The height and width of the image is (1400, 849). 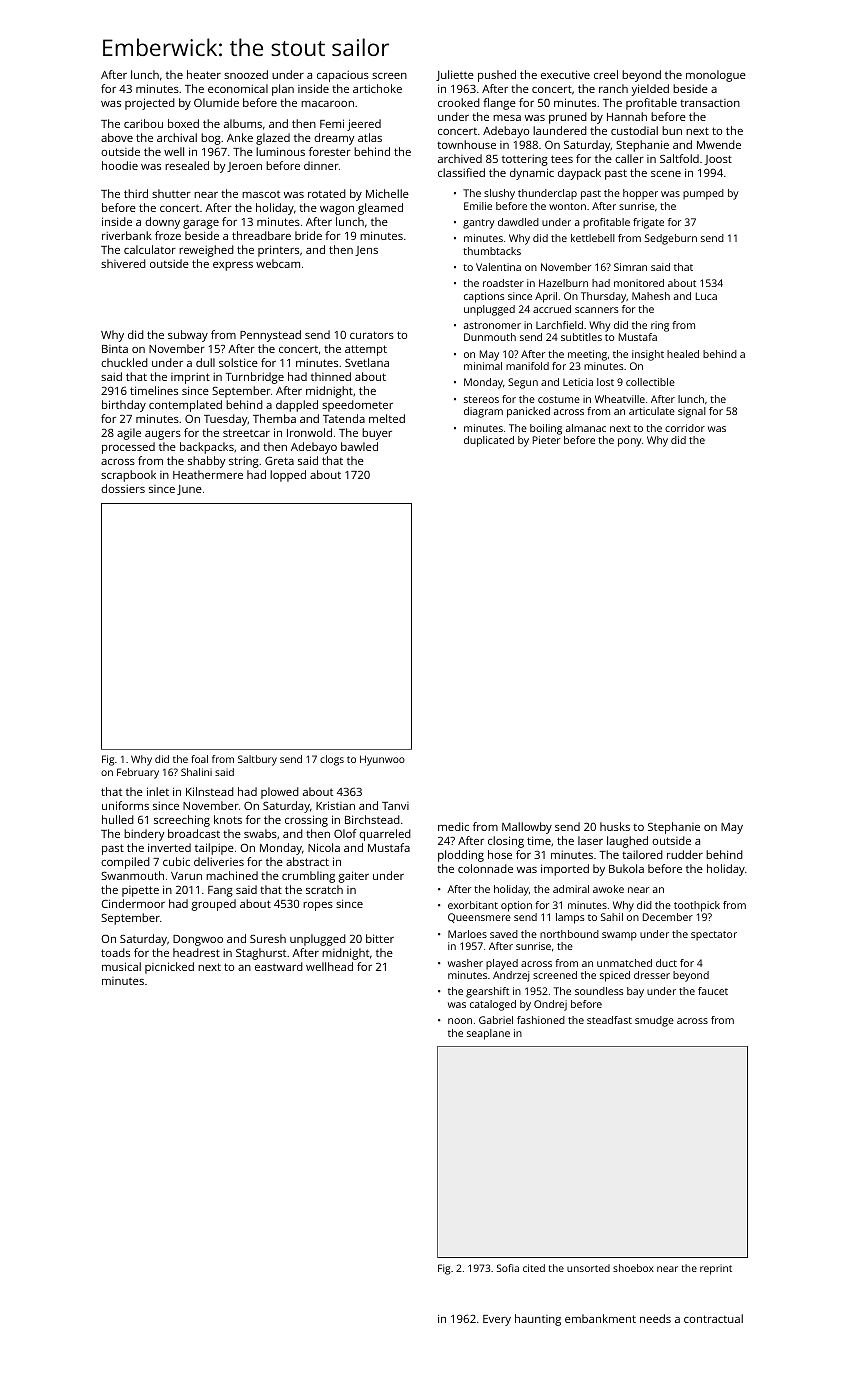 What do you see at coordinates (169, 968) in the image?
I see `picnicked` at bounding box center [169, 968].
